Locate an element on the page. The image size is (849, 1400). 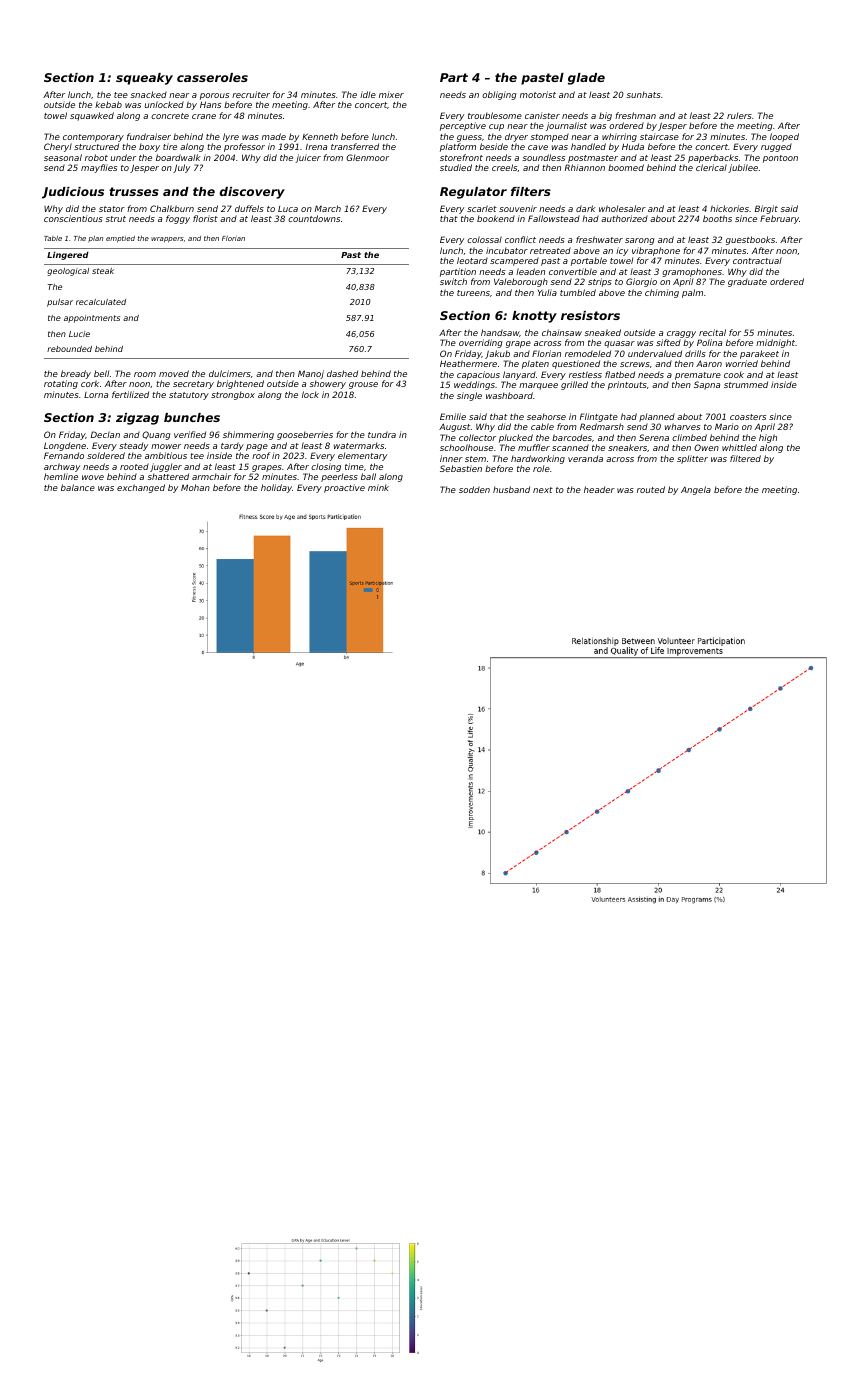
idle is located at coordinates (368, 94).
